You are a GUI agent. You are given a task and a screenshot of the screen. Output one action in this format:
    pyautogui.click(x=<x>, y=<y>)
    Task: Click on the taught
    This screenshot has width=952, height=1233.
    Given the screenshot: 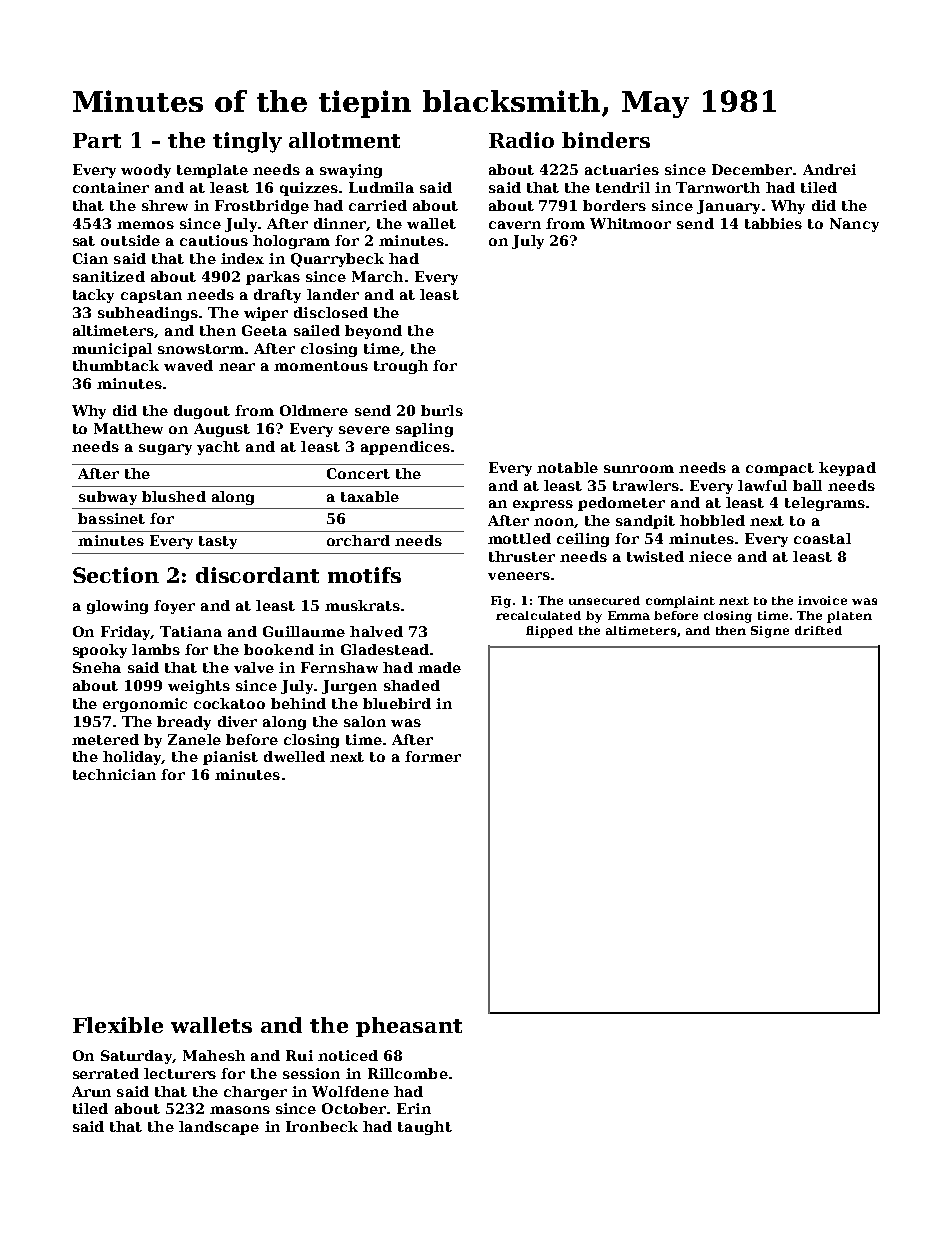 What is the action you would take?
    pyautogui.click(x=425, y=1128)
